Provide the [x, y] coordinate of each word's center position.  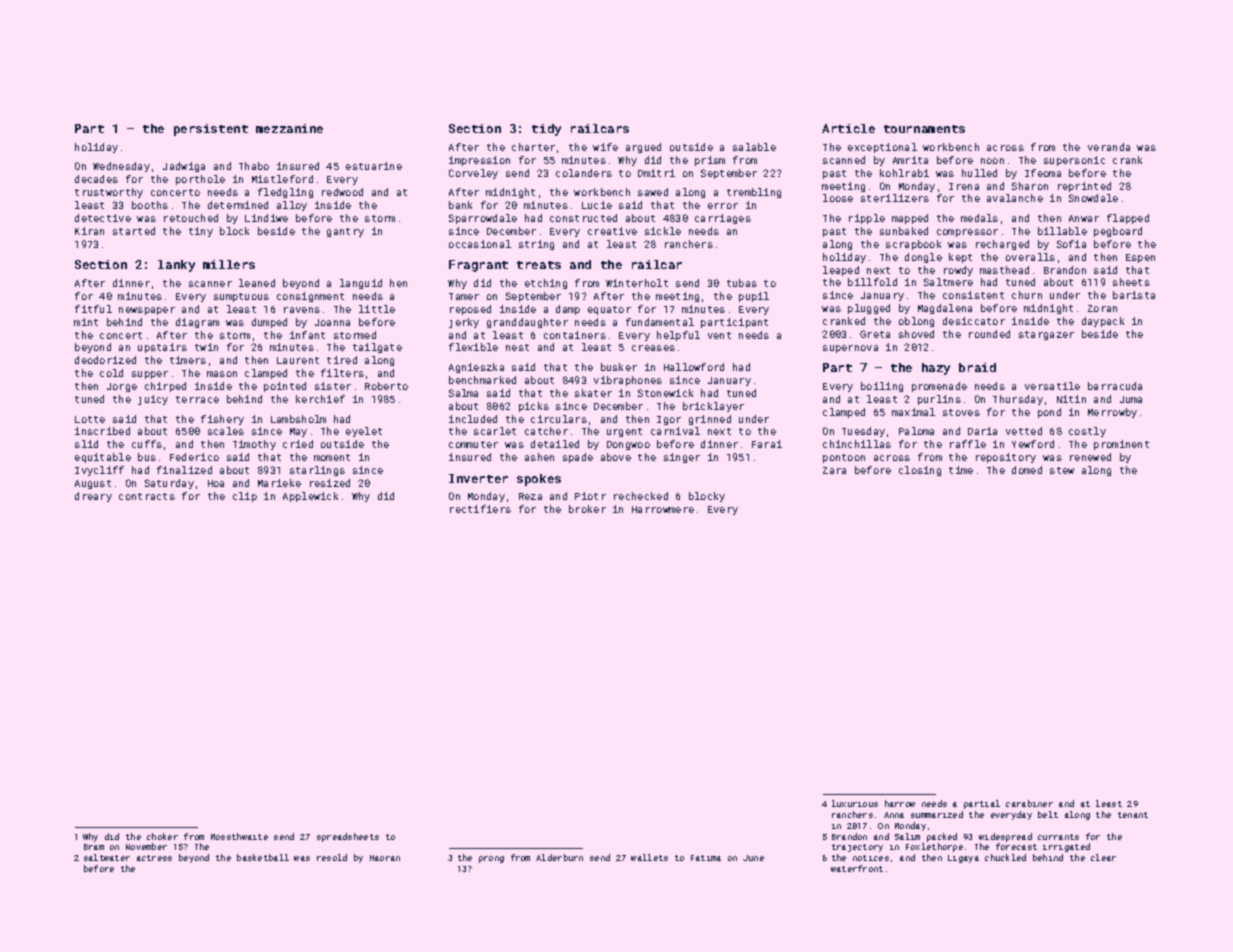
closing [920, 471]
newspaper [147, 311]
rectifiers [480, 509]
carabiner [1029, 803]
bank [460, 205]
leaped [841, 271]
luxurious [855, 803]
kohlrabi [904, 173]
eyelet [364, 432]
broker [587, 509]
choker [162, 836]
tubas [742, 283]
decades [96, 179]
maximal [913, 412]
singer [682, 458]
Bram [94, 847]
